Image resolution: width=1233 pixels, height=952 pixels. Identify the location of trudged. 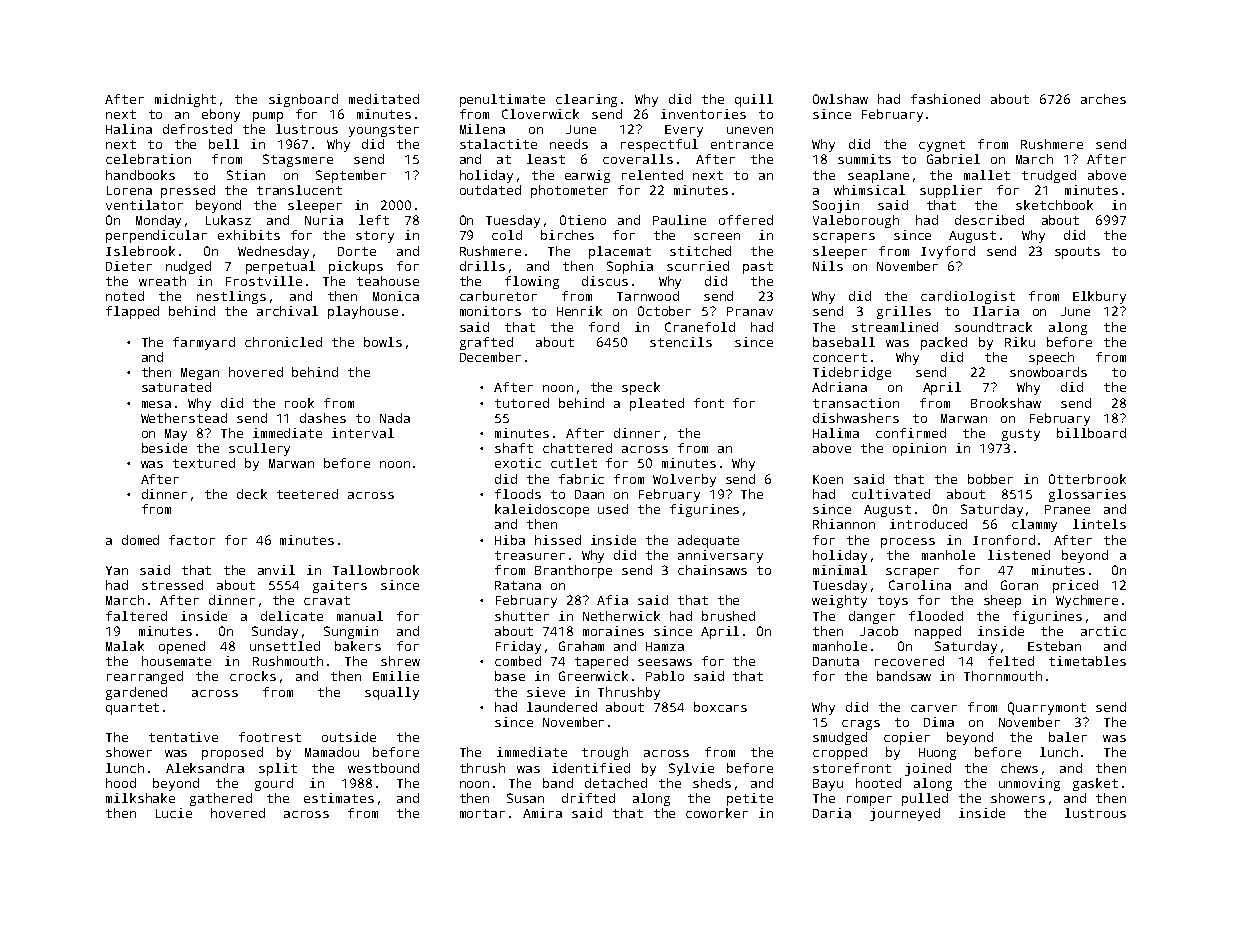
(1049, 176).
